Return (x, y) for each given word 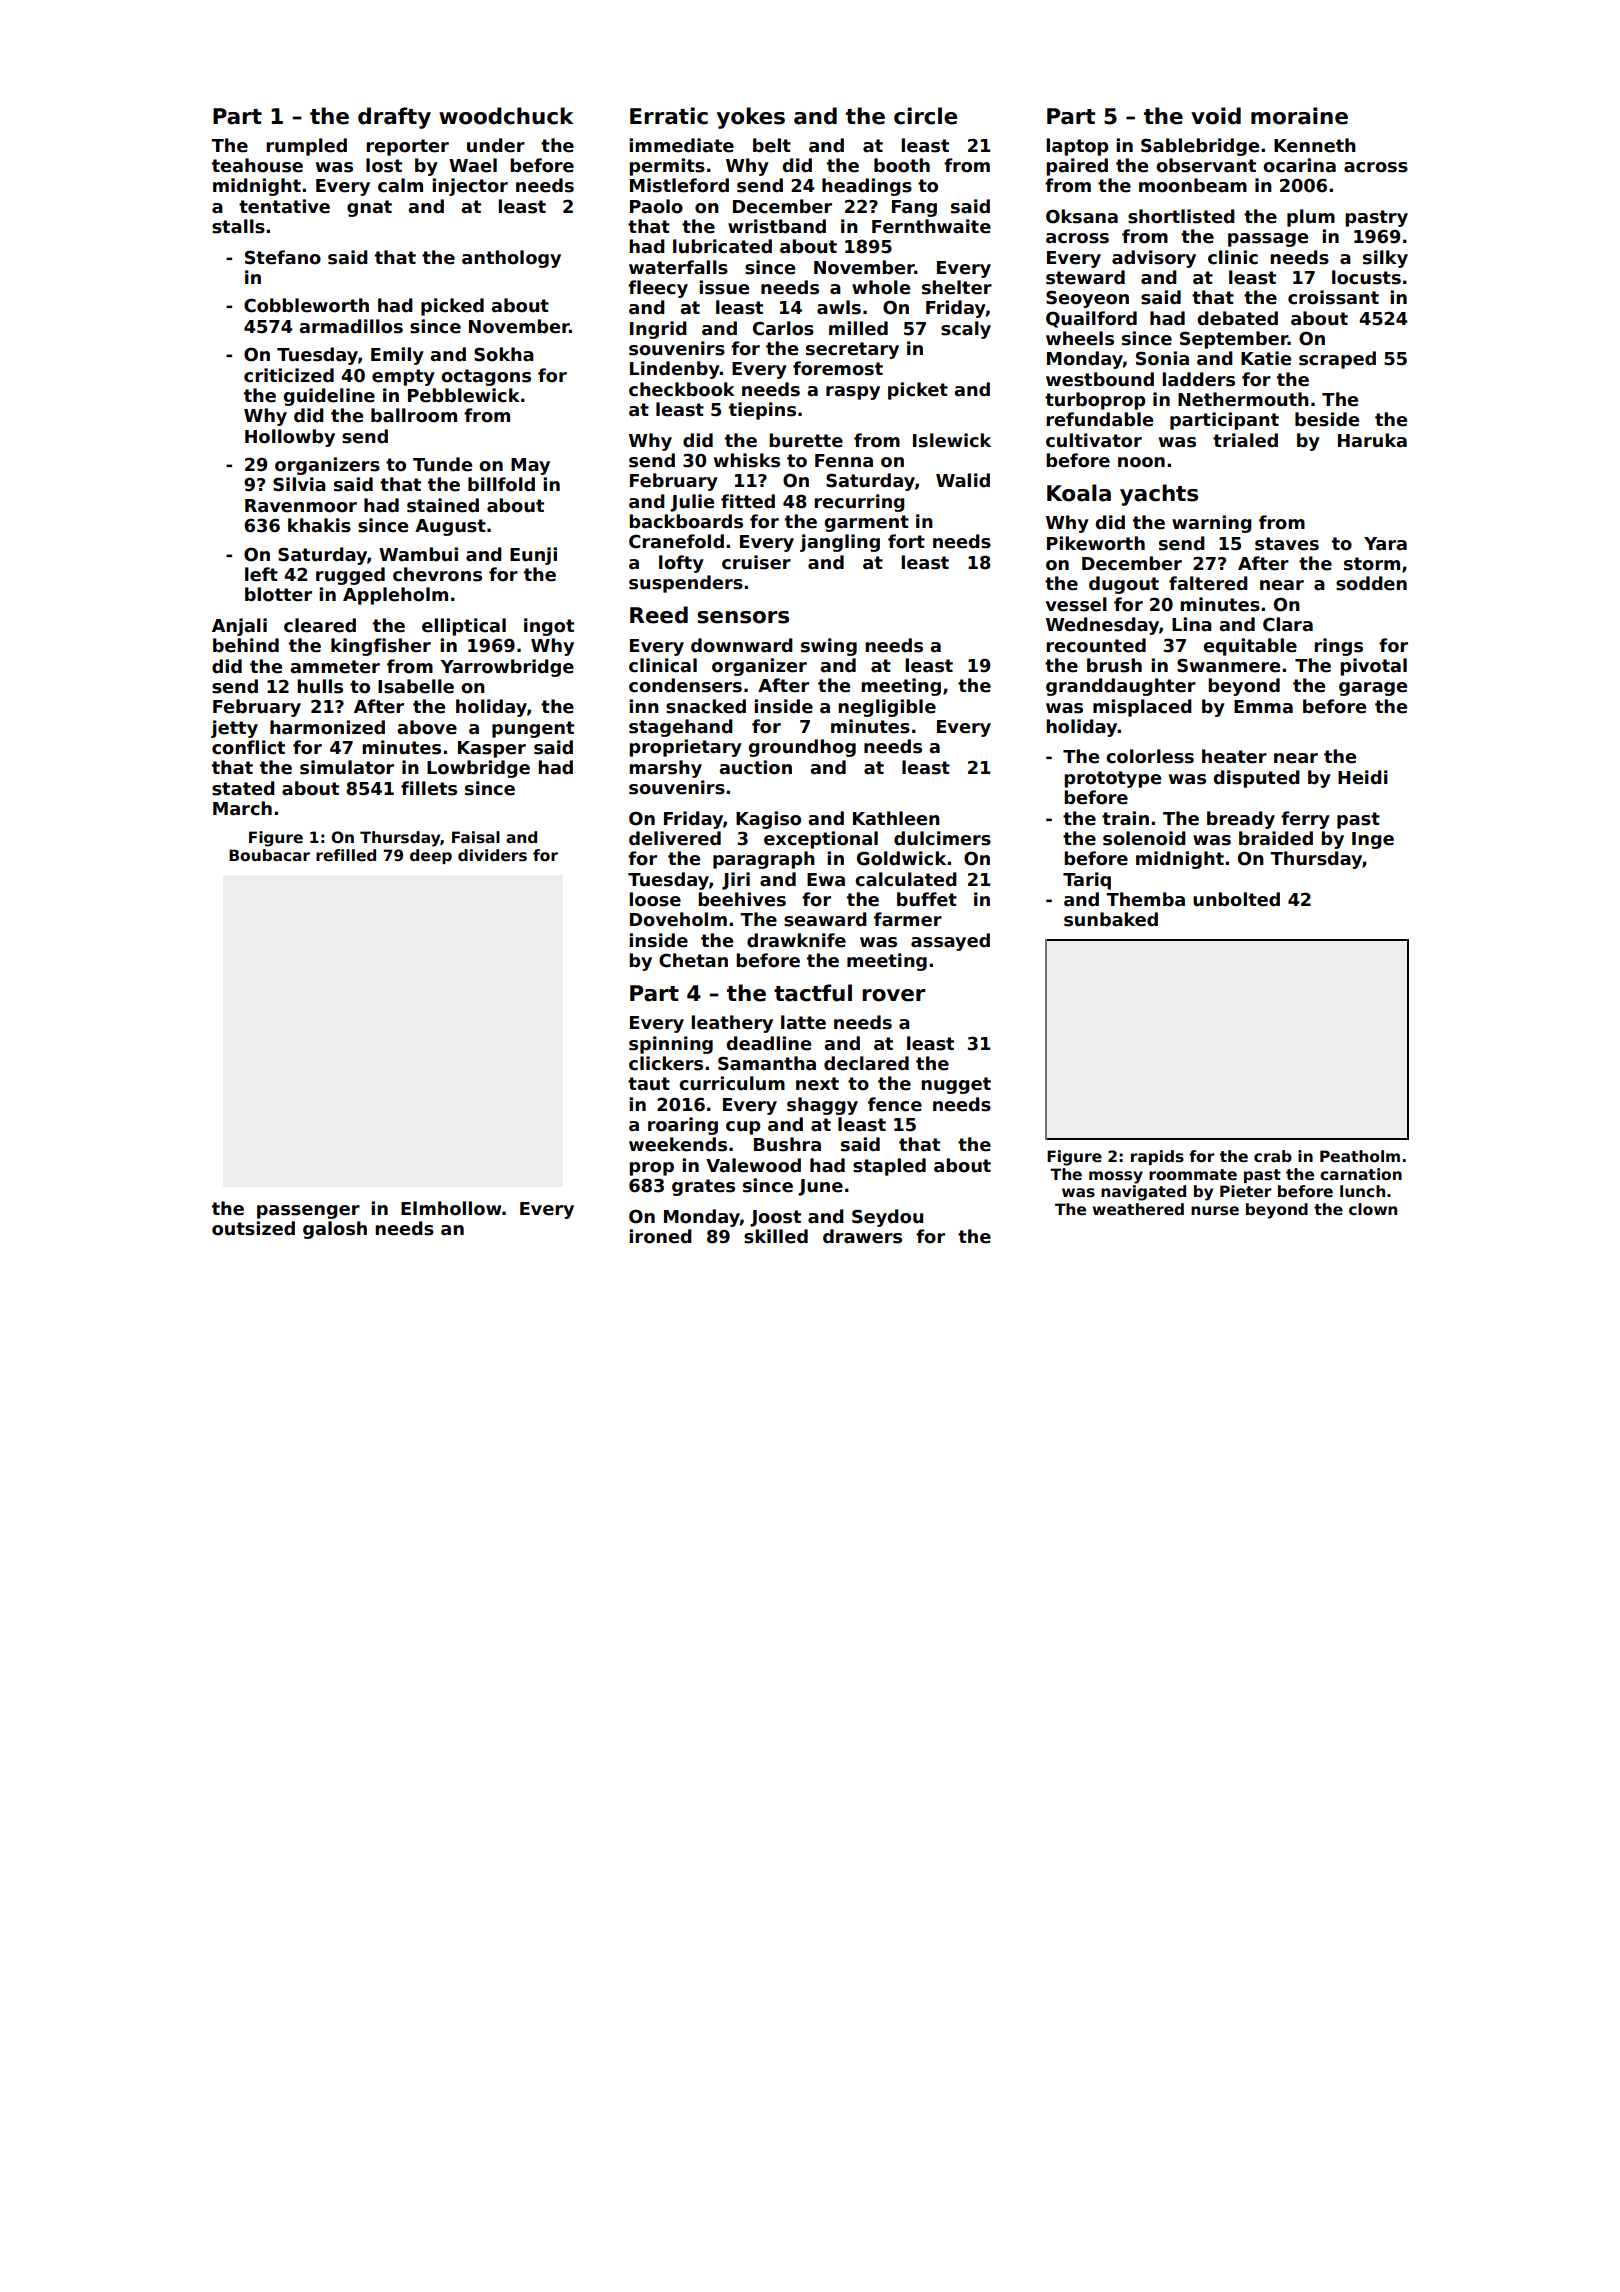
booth (902, 165)
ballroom (414, 415)
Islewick (952, 440)
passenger (308, 1212)
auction (755, 767)
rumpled (306, 147)
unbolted (1236, 899)
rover (894, 995)
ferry (1305, 820)
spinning (671, 1045)
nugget (956, 1085)
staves (1287, 544)
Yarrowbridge (507, 668)
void (1216, 116)
